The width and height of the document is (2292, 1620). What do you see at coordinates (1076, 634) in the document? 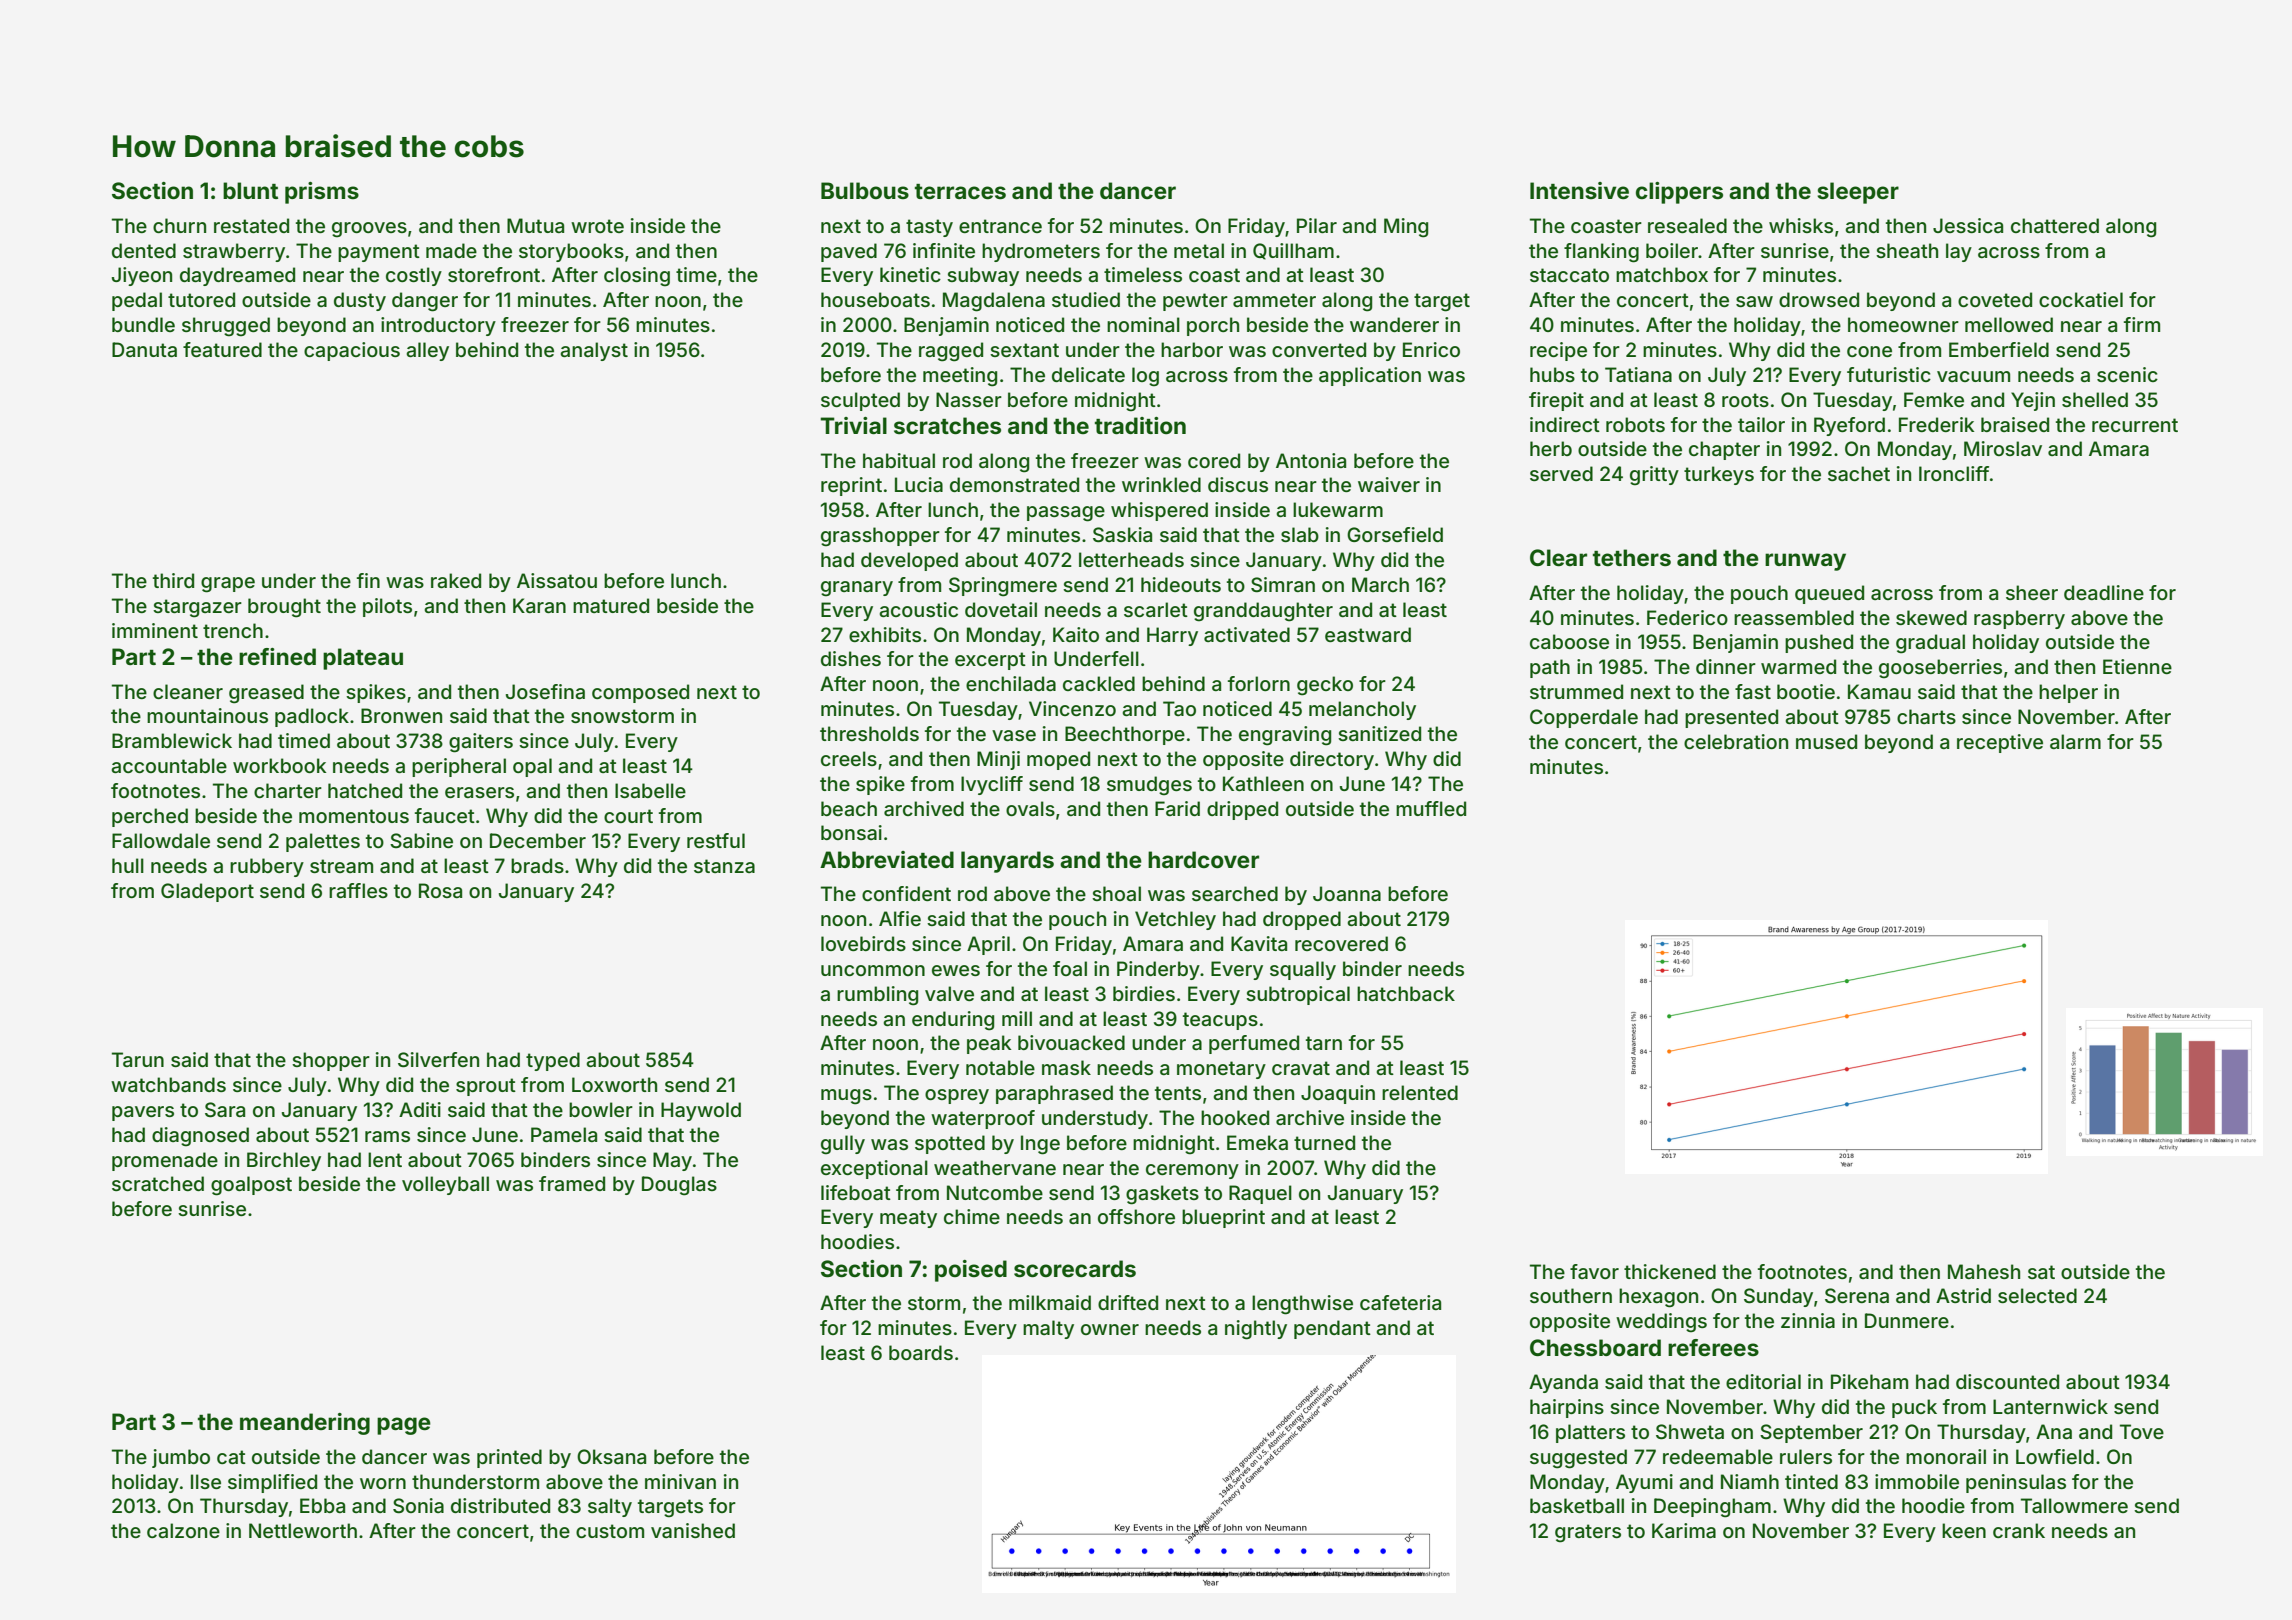
I see `Kaito` at bounding box center [1076, 634].
